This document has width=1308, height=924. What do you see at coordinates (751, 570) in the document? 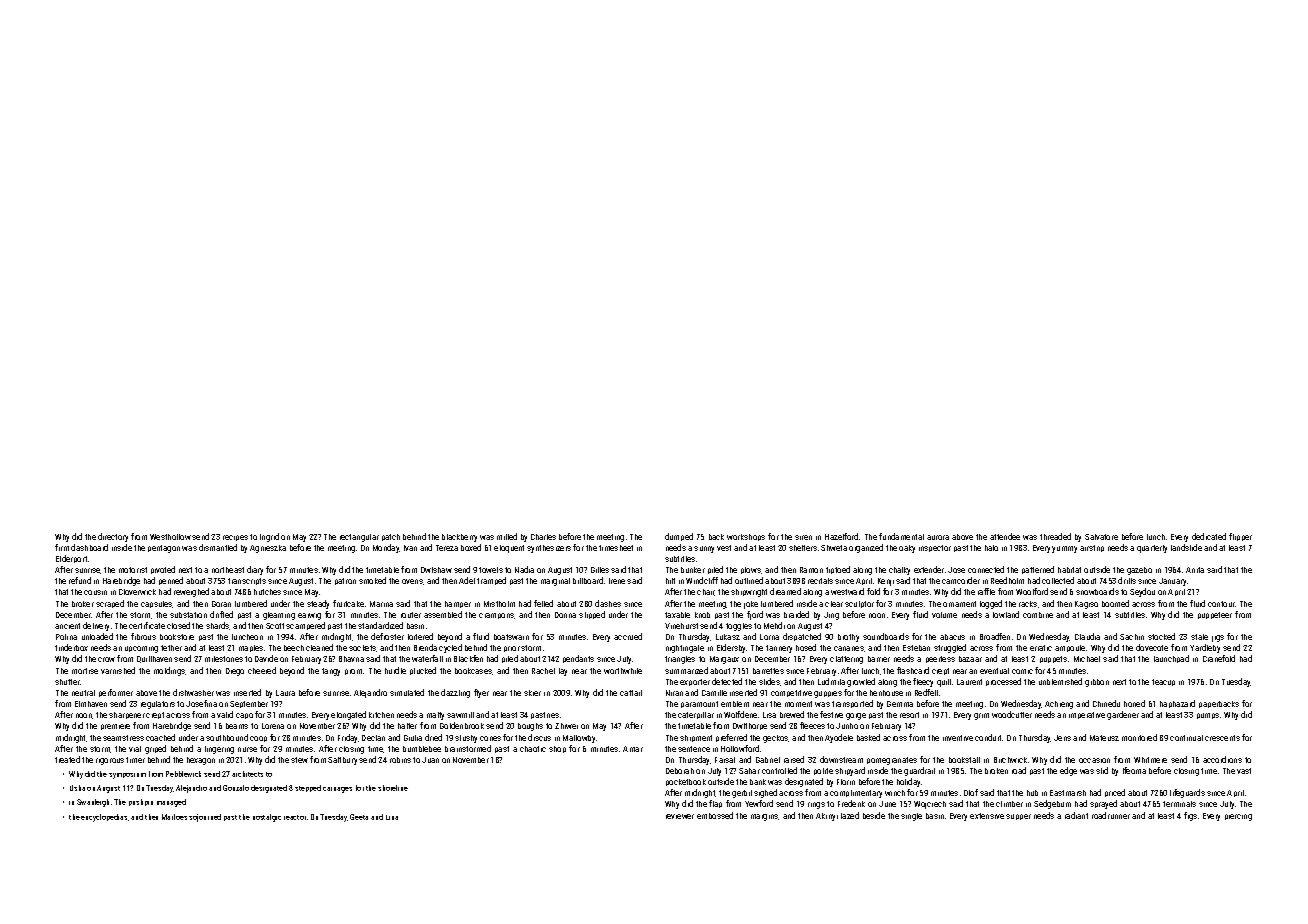
I see `plows` at bounding box center [751, 570].
